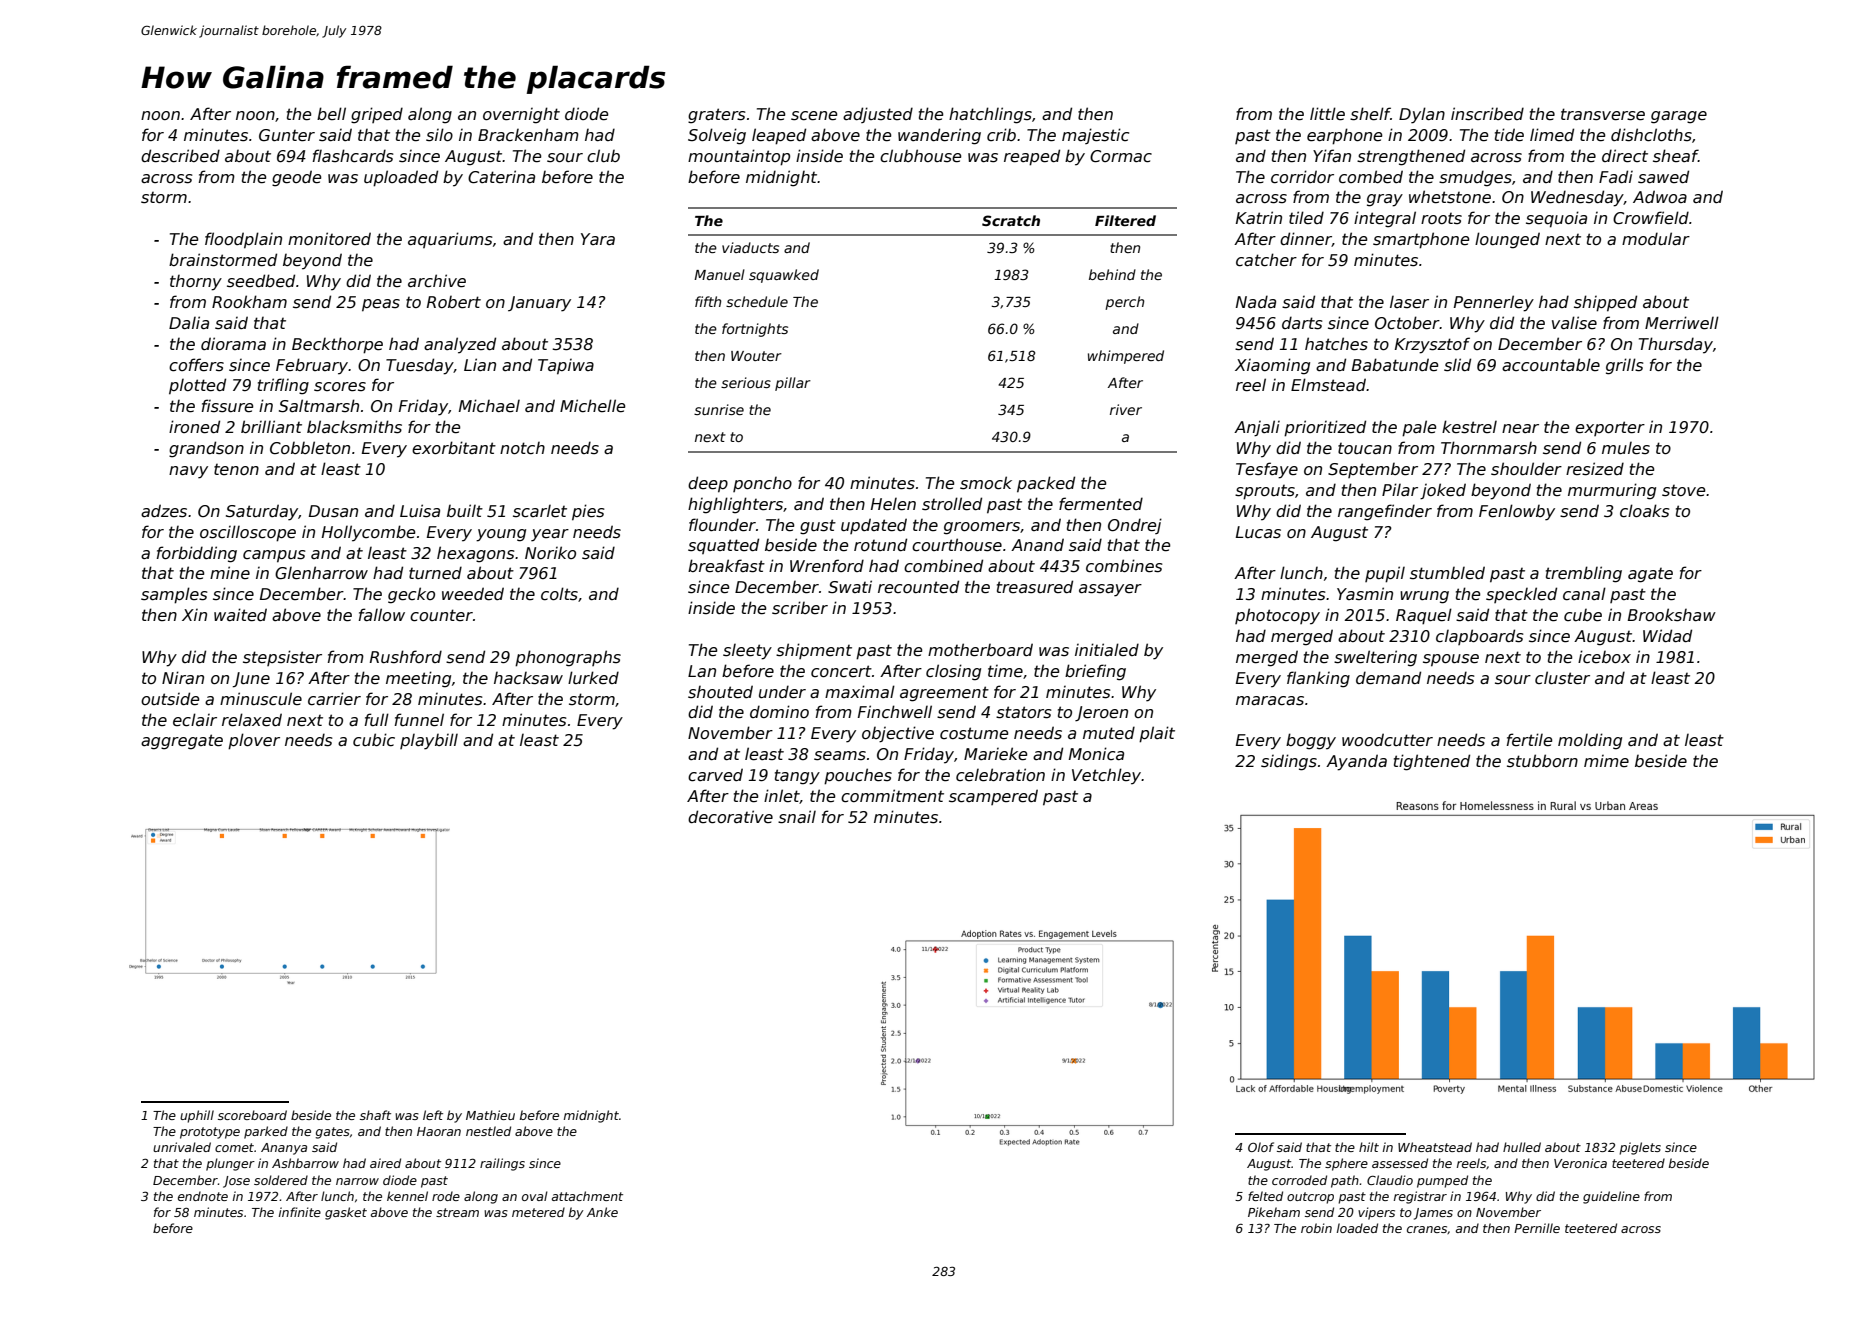  I want to click on domino, so click(779, 711).
